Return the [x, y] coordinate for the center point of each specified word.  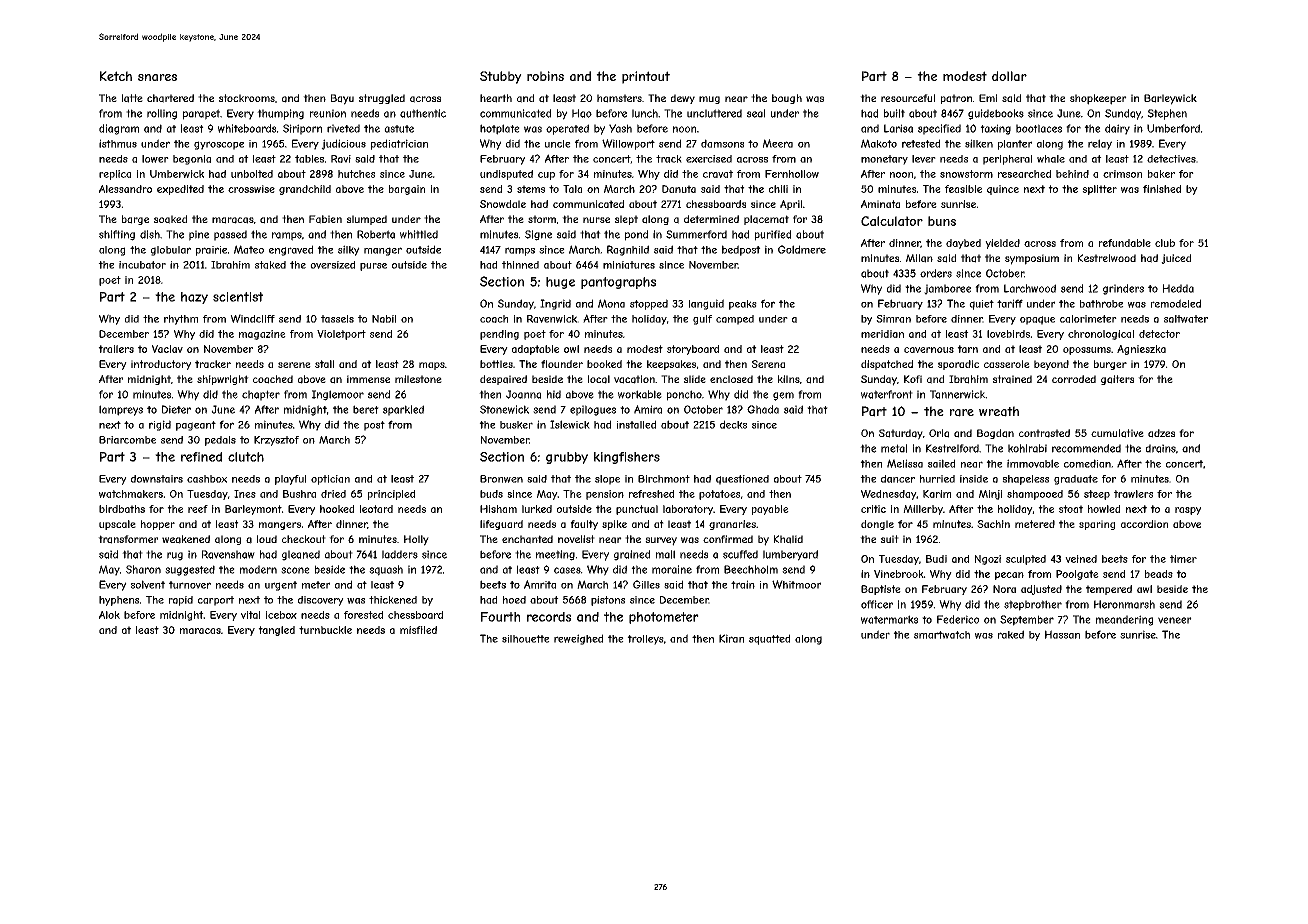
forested [363, 615]
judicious [343, 144]
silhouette [526, 639]
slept [626, 220]
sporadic [958, 365]
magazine [262, 335]
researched [1024, 174]
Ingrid [555, 304]
